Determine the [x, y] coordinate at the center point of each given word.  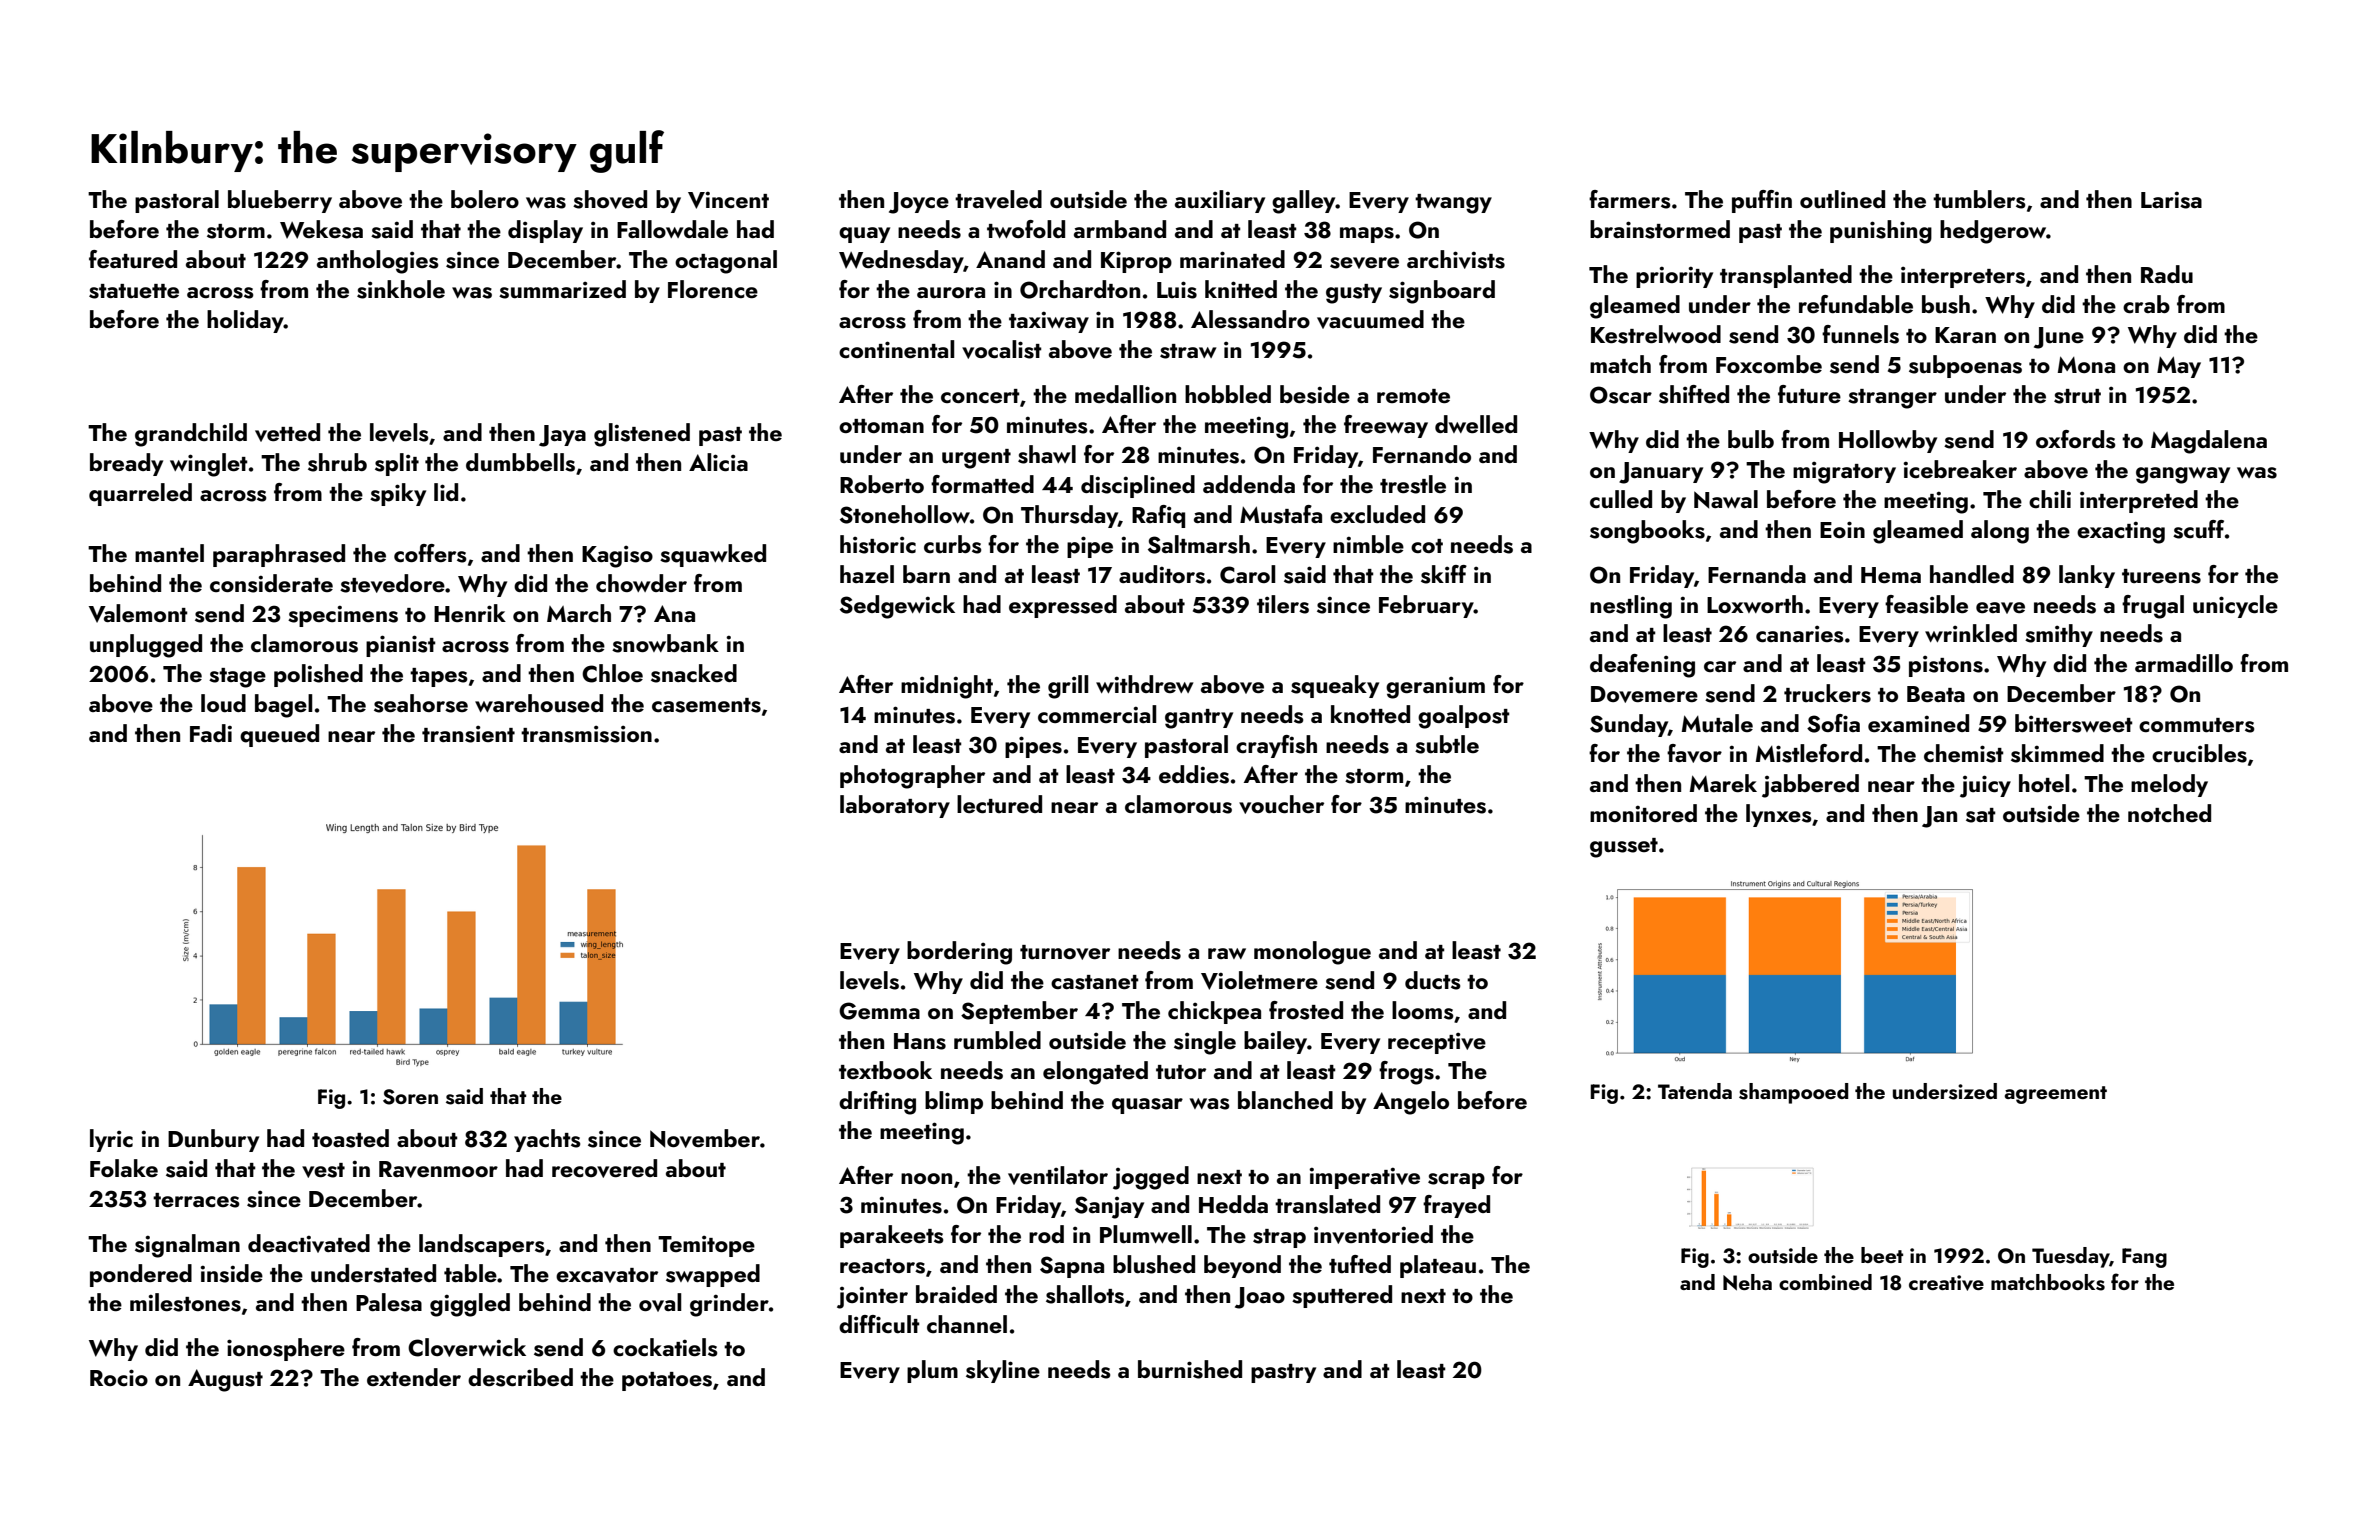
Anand [1010, 259]
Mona [2086, 364]
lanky [2087, 576]
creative [1946, 1283]
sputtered [1342, 1296]
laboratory [895, 806]
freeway [1386, 426]
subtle [1447, 744]
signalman [187, 1246]
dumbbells [520, 462]
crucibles [2199, 753]
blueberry [280, 201]
